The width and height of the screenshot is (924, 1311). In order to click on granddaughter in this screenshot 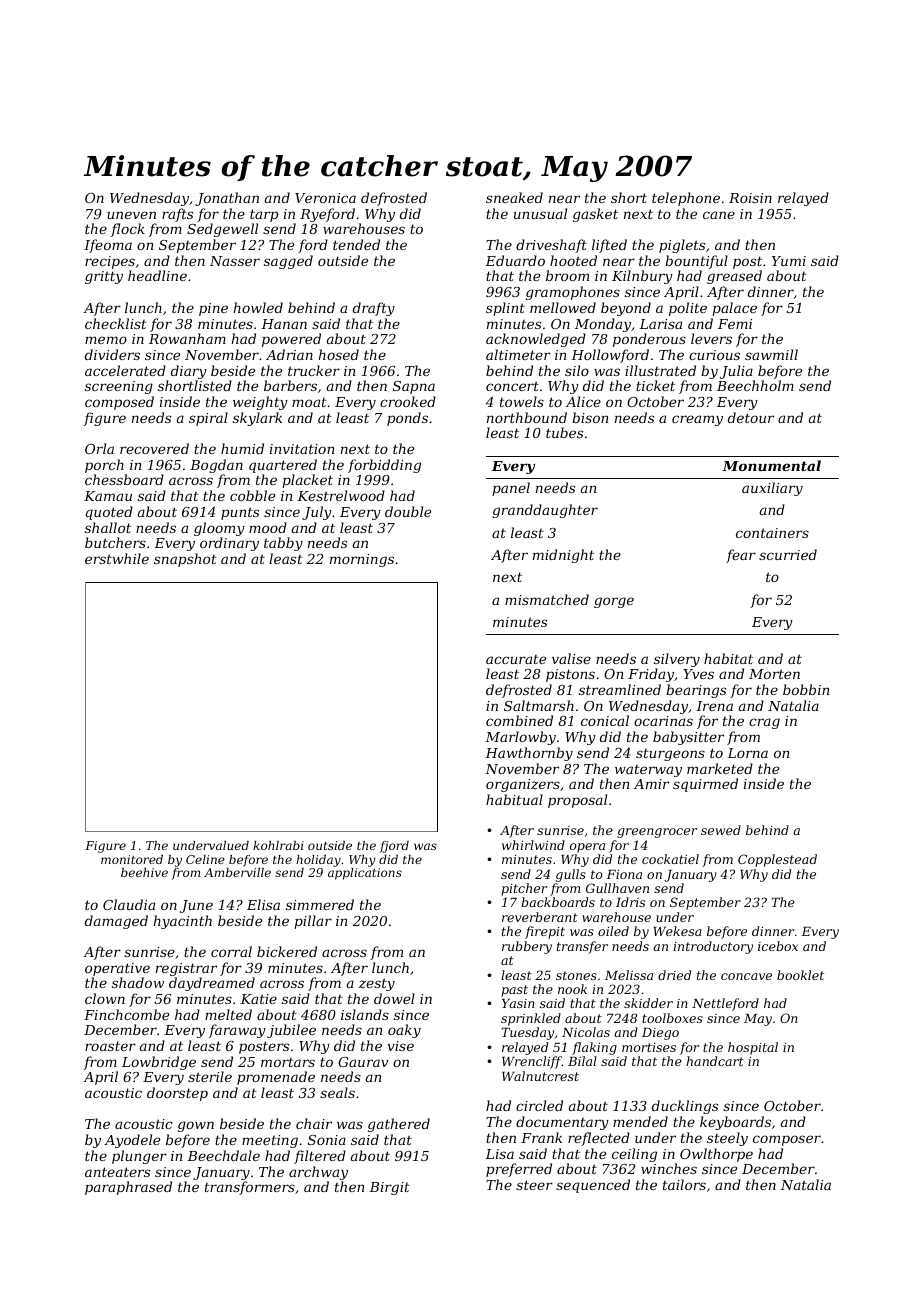, I will do `click(545, 511)`.
